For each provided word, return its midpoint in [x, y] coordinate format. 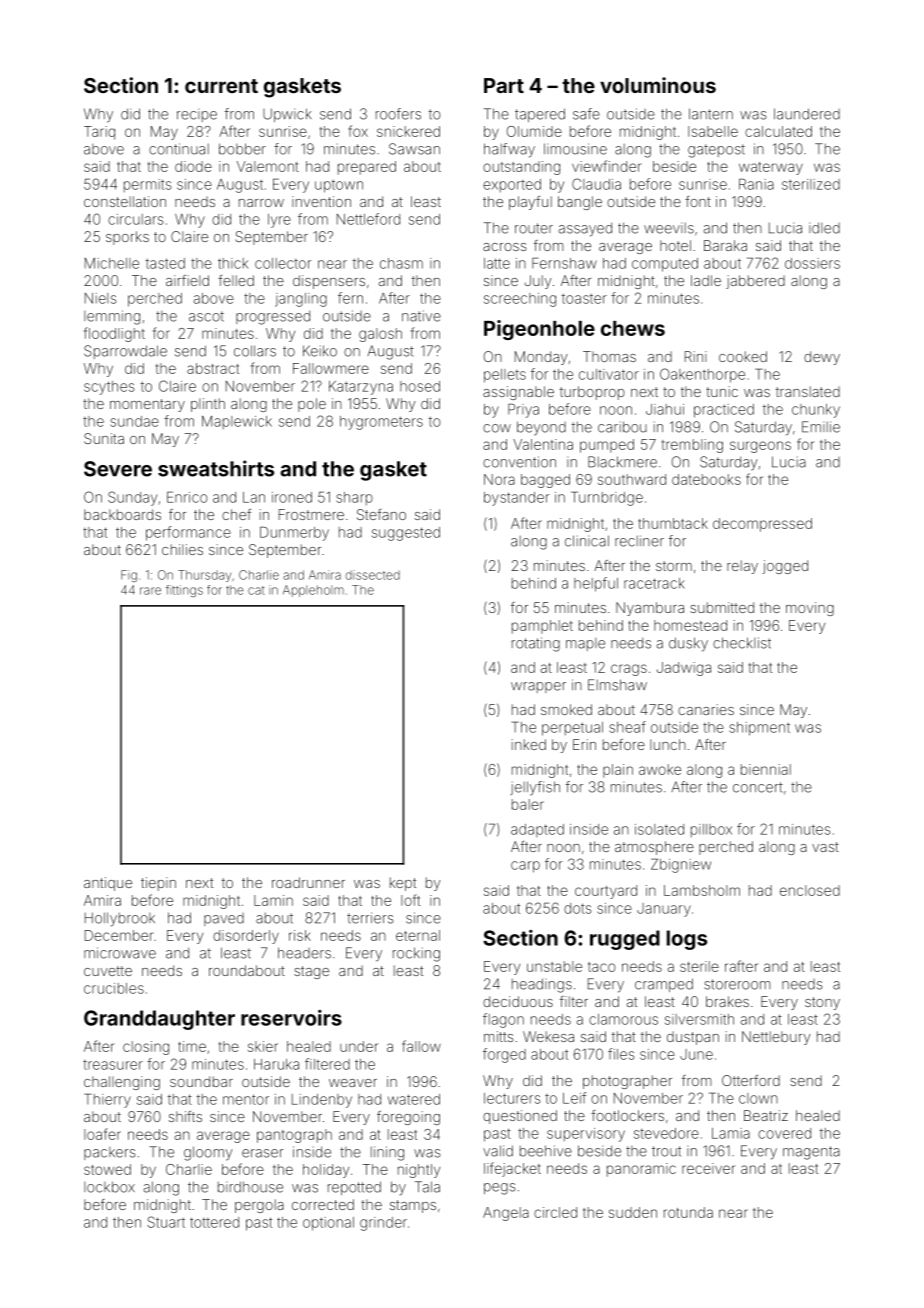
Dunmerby [294, 533]
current [221, 86]
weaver [353, 1083]
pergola [259, 1206]
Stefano [381, 514]
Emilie [821, 427]
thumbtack [673, 523]
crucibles [114, 988]
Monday [541, 358]
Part [504, 85]
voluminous [658, 85]
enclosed [810, 890]
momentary [147, 405]
